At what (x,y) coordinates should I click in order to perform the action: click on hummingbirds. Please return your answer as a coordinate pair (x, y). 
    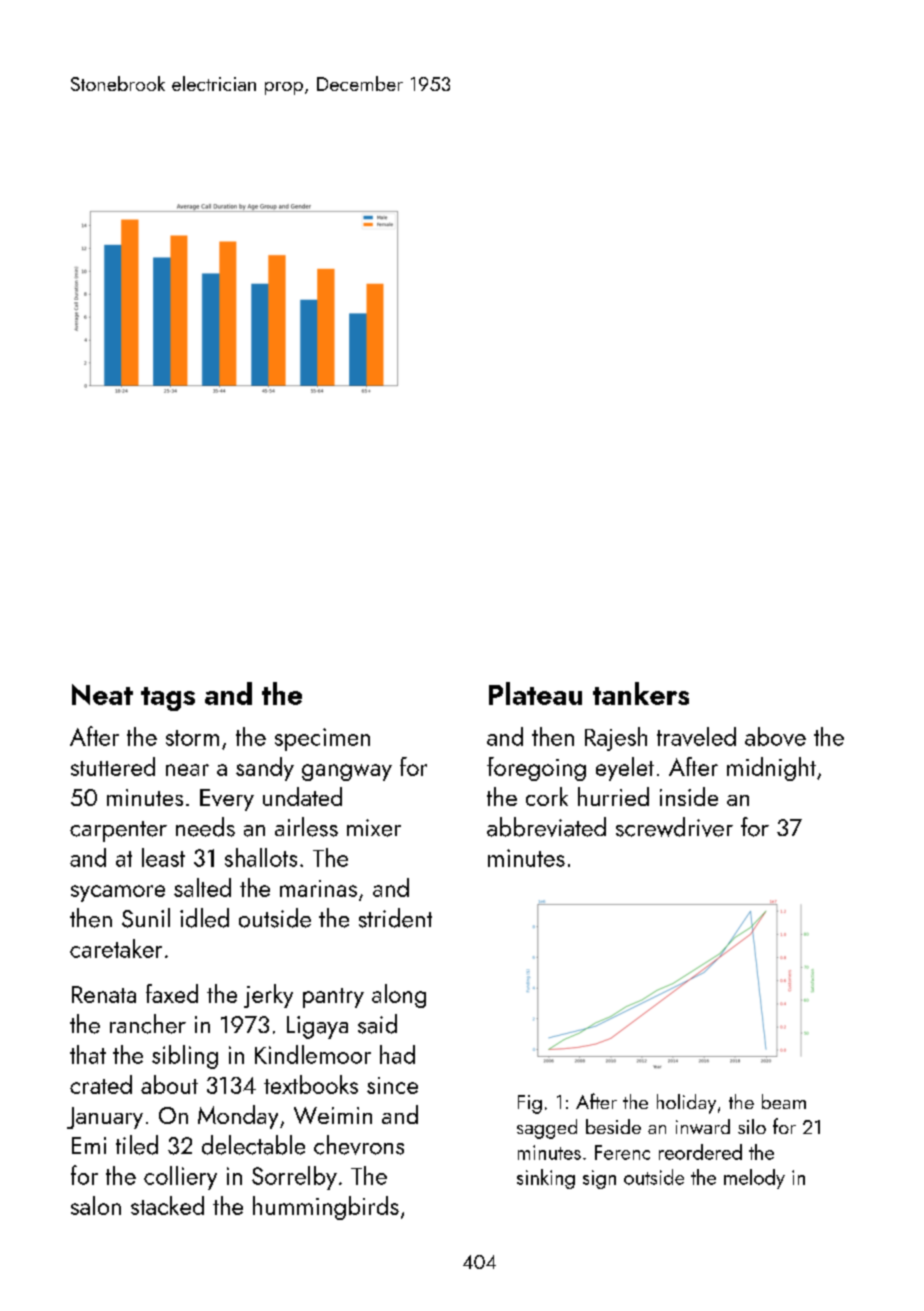
    Looking at the image, I should click on (326, 1208).
